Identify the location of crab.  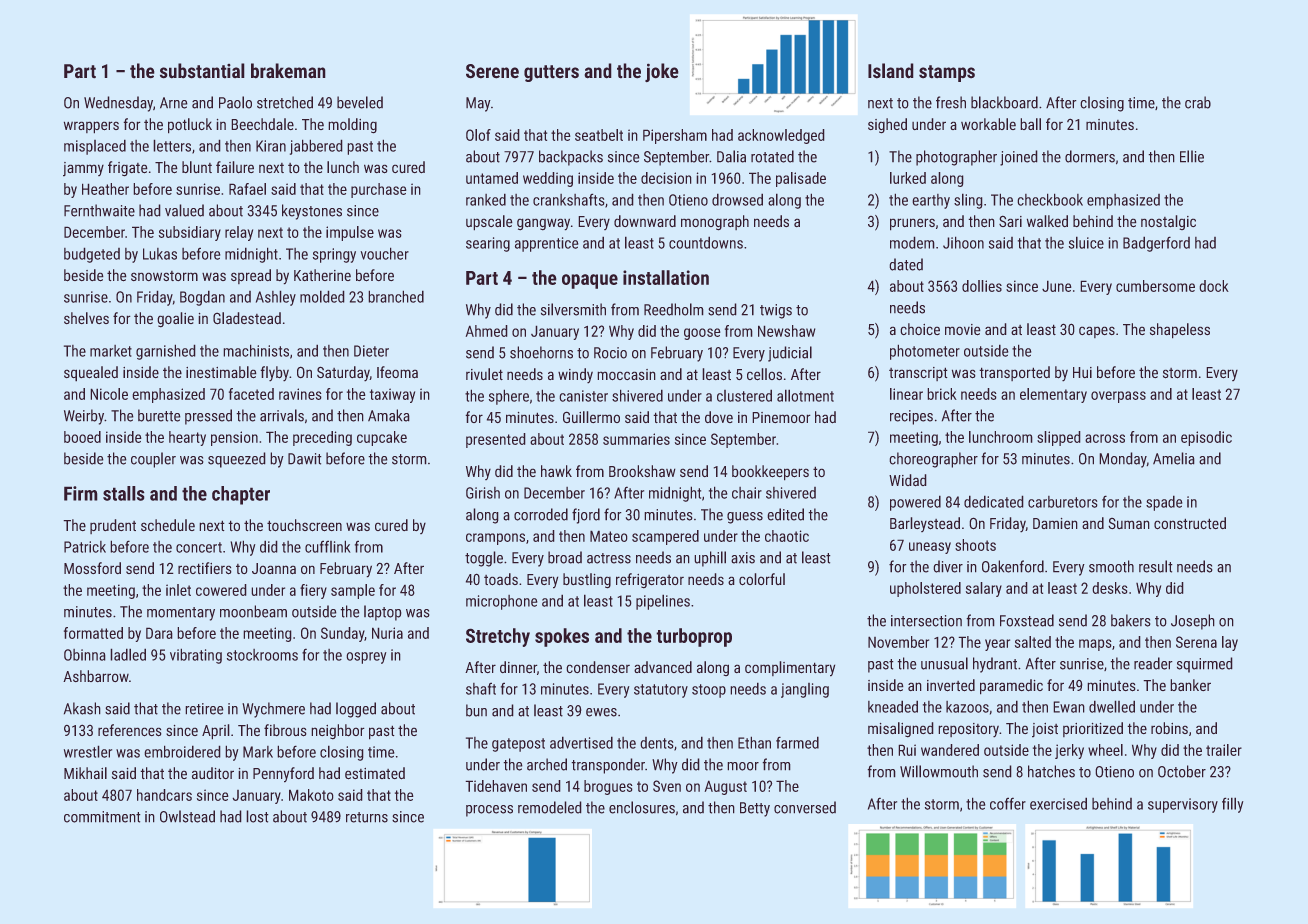
(1198, 102).
